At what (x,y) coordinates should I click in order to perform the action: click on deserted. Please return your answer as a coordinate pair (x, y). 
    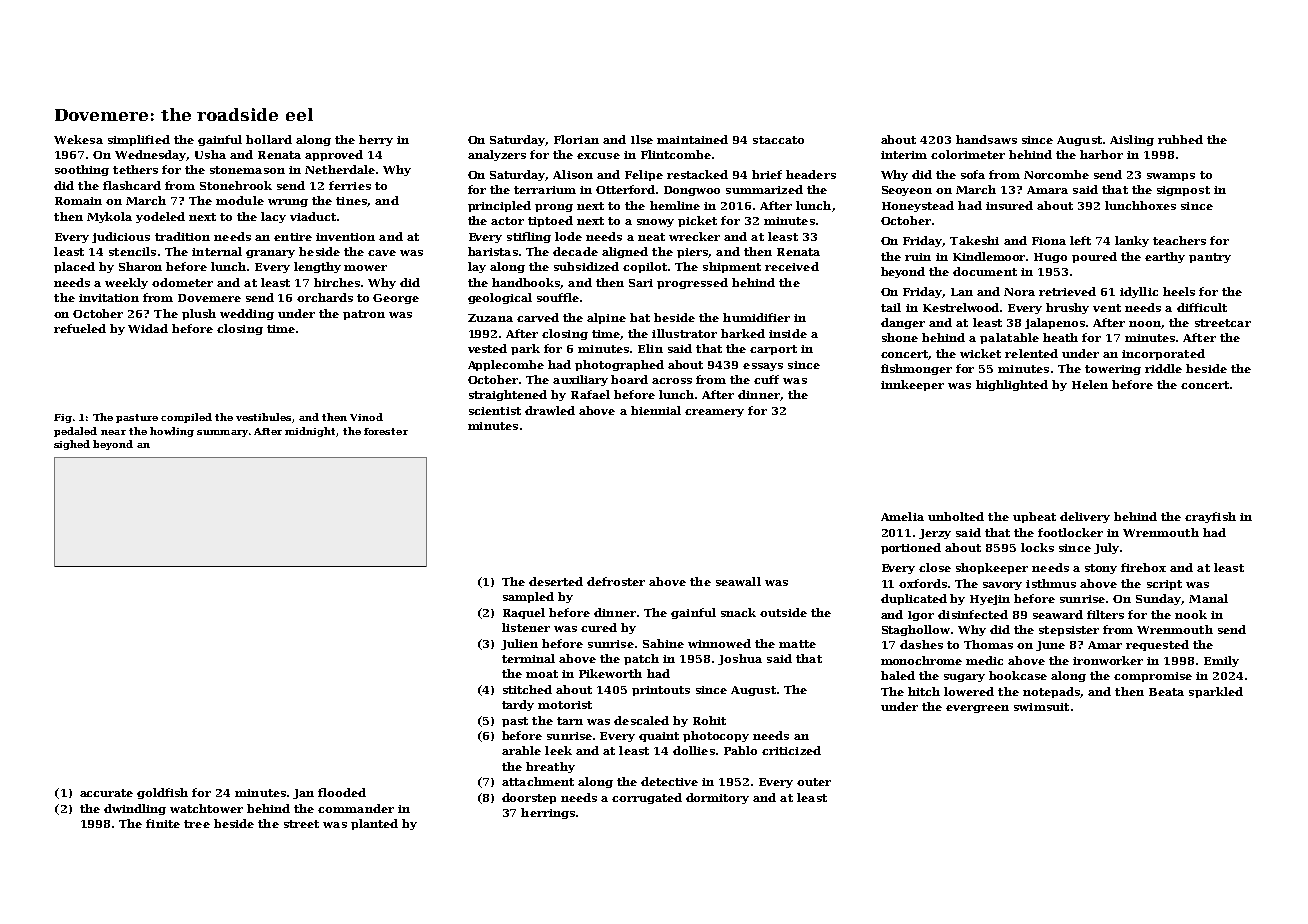
    Looking at the image, I should click on (556, 581).
